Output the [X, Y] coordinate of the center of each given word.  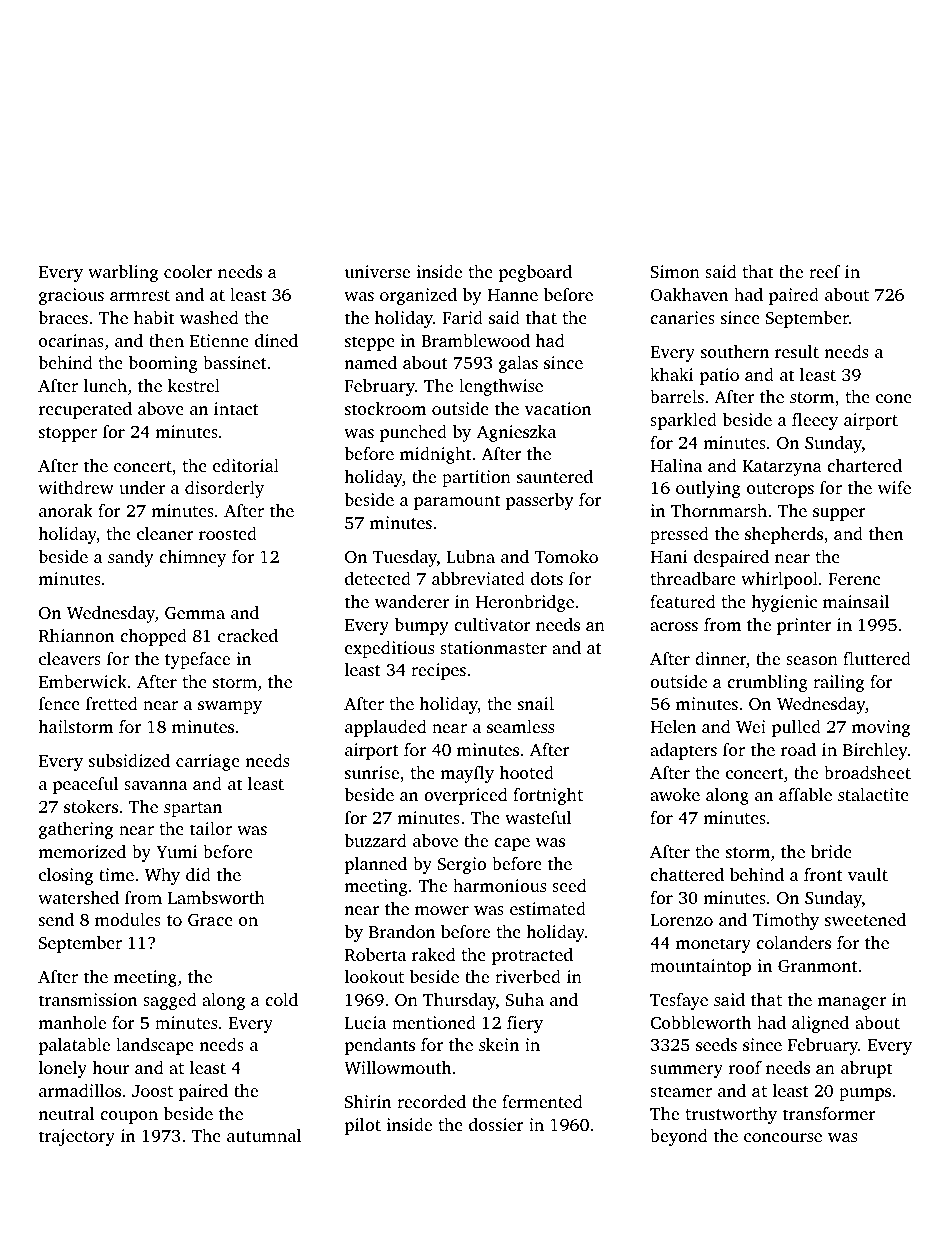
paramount [457, 502]
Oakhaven [689, 295]
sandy [131, 558]
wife [894, 487]
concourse [783, 1137]
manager [852, 1003]
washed [209, 317]
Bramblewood [475, 340]
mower [442, 910]
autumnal [264, 1135]
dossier [496, 1124]
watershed [78, 897]
